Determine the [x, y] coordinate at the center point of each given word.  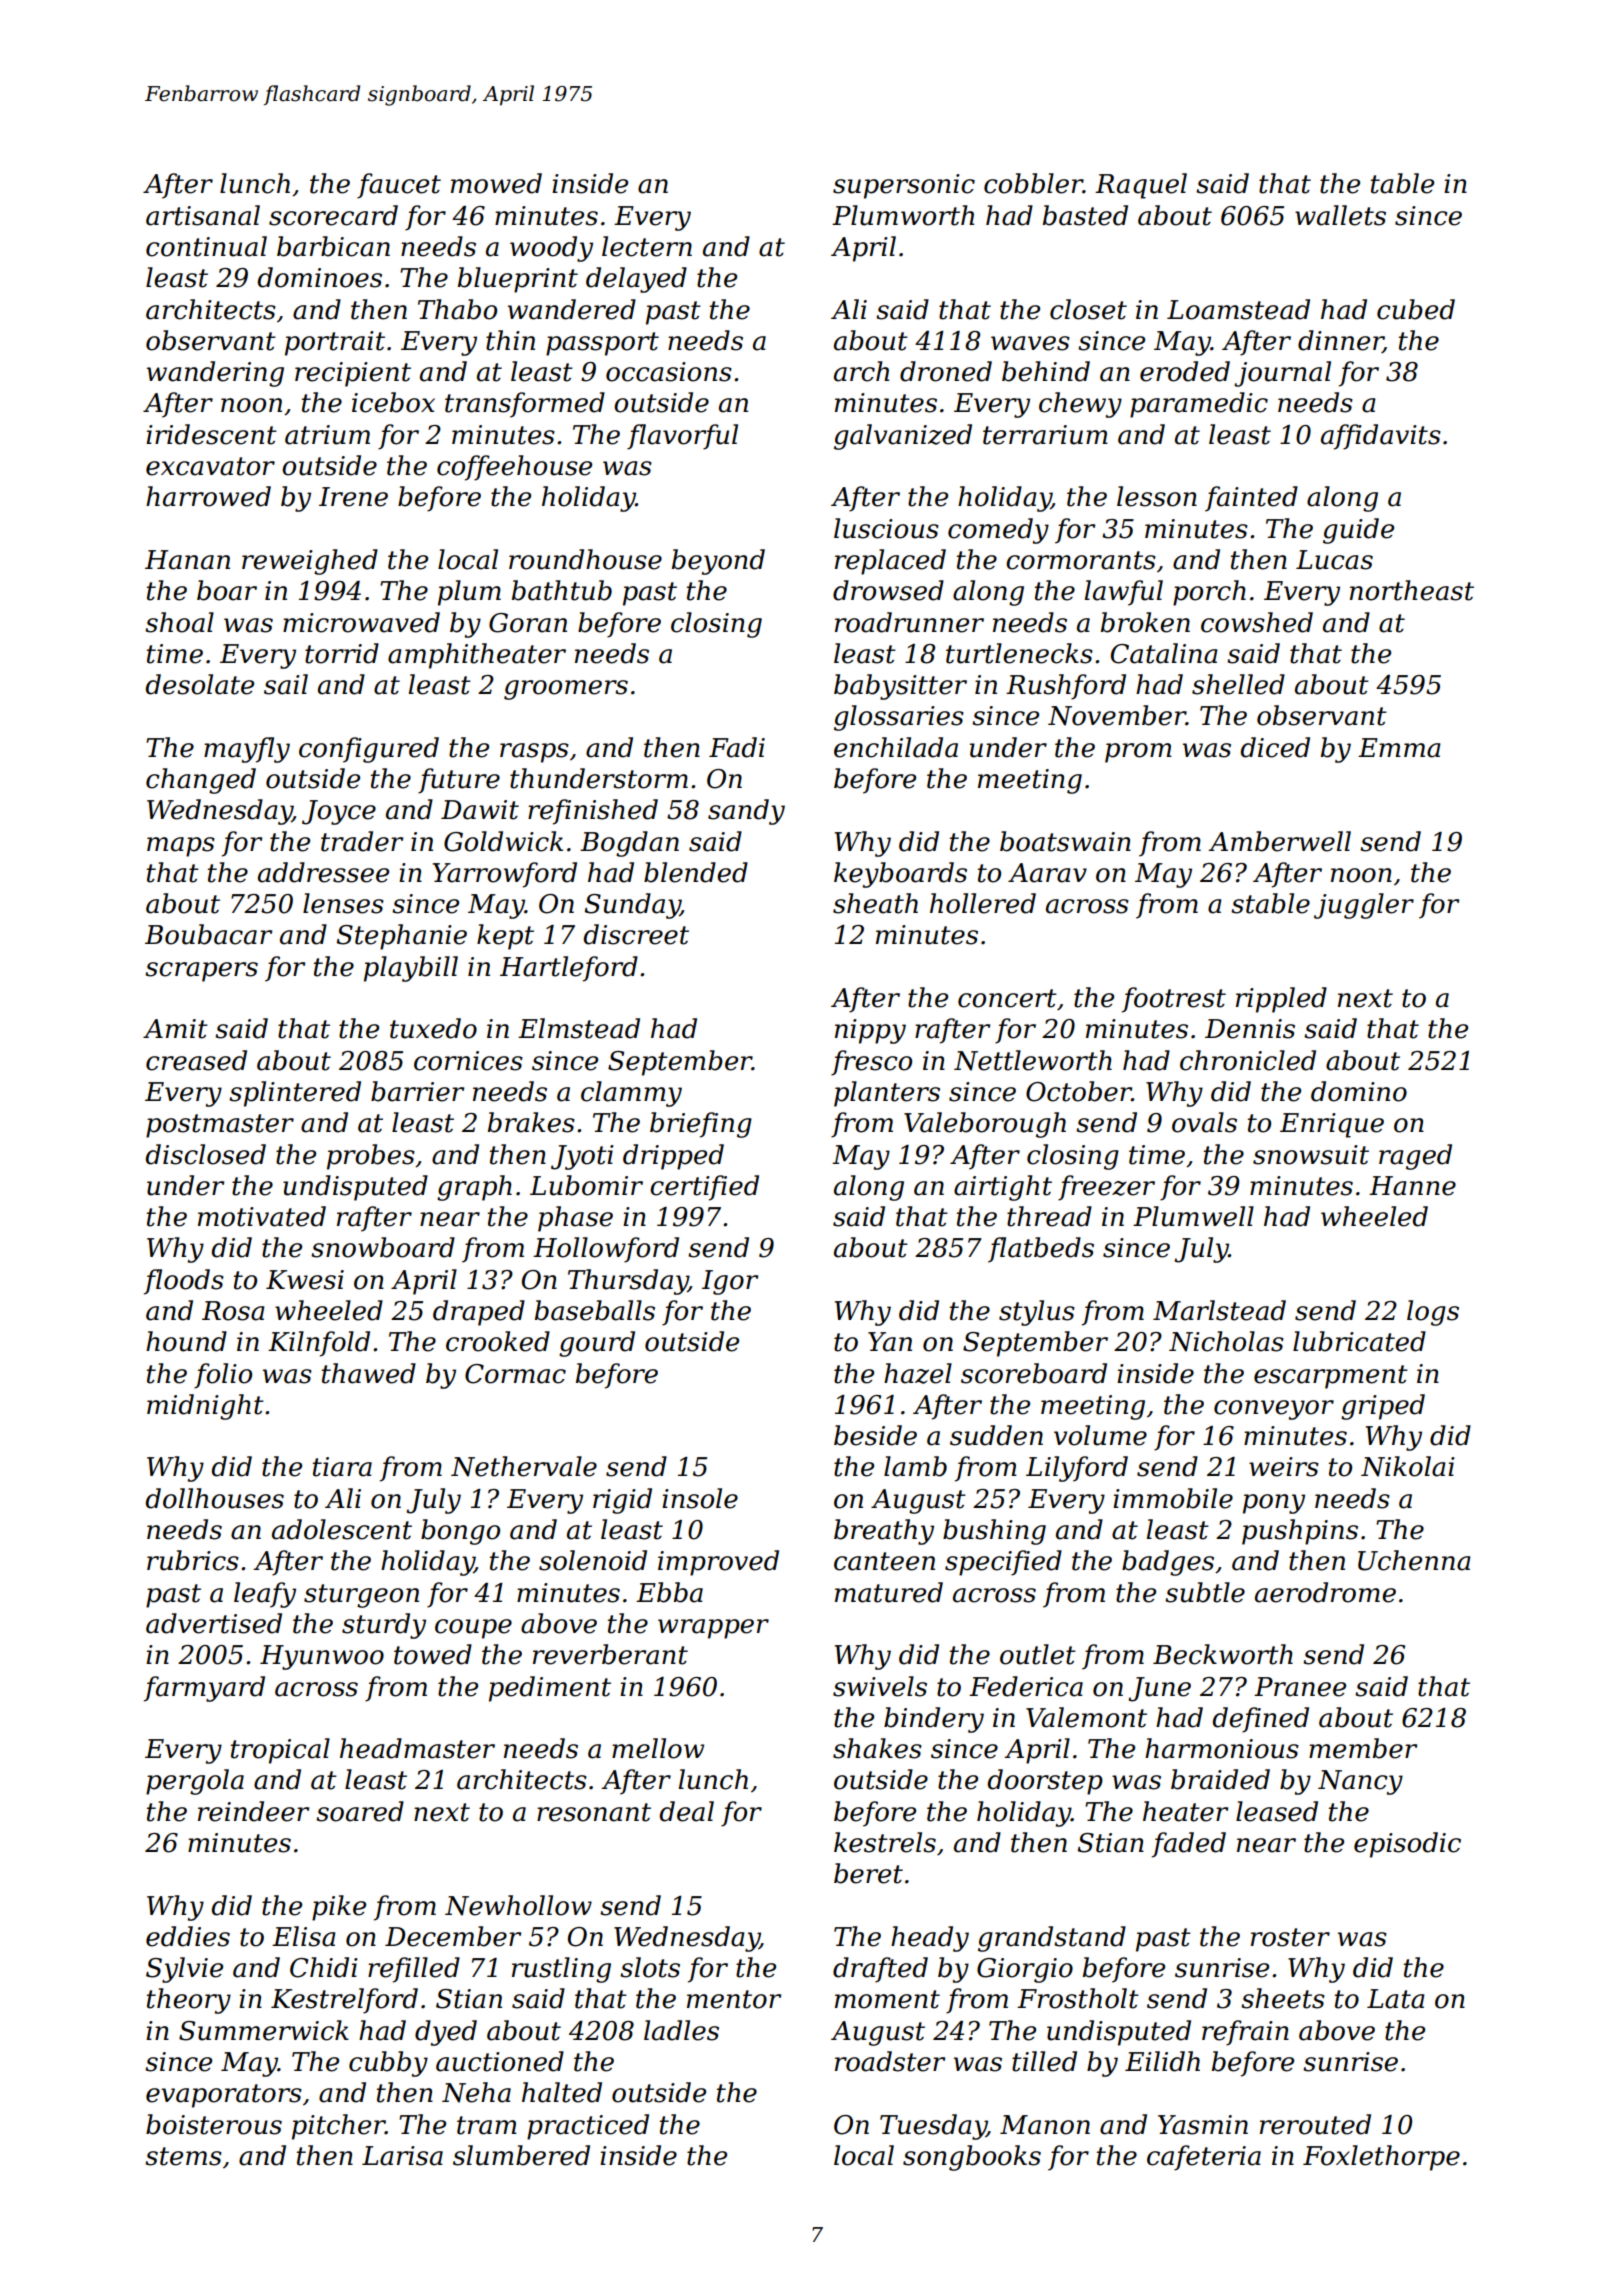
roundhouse [585, 559]
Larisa [402, 2156]
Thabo [457, 309]
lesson [1157, 496]
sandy [746, 812]
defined [1261, 1720]
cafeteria [1204, 2158]
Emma [1399, 748]
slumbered [521, 2155]
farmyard [204, 1689]
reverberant [610, 1654]
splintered [295, 1094]
